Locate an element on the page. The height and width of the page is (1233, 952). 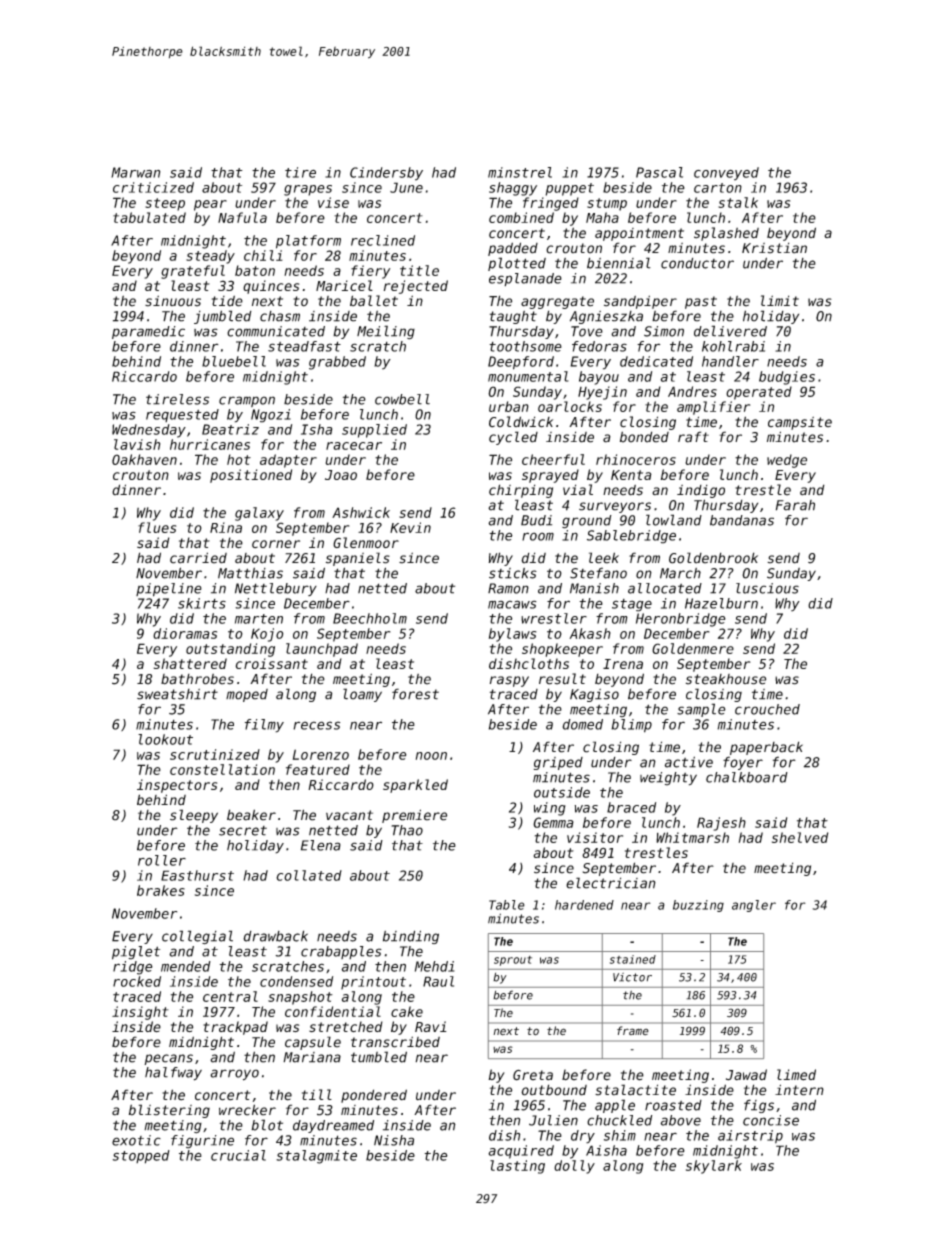
Table is located at coordinates (507, 905).
